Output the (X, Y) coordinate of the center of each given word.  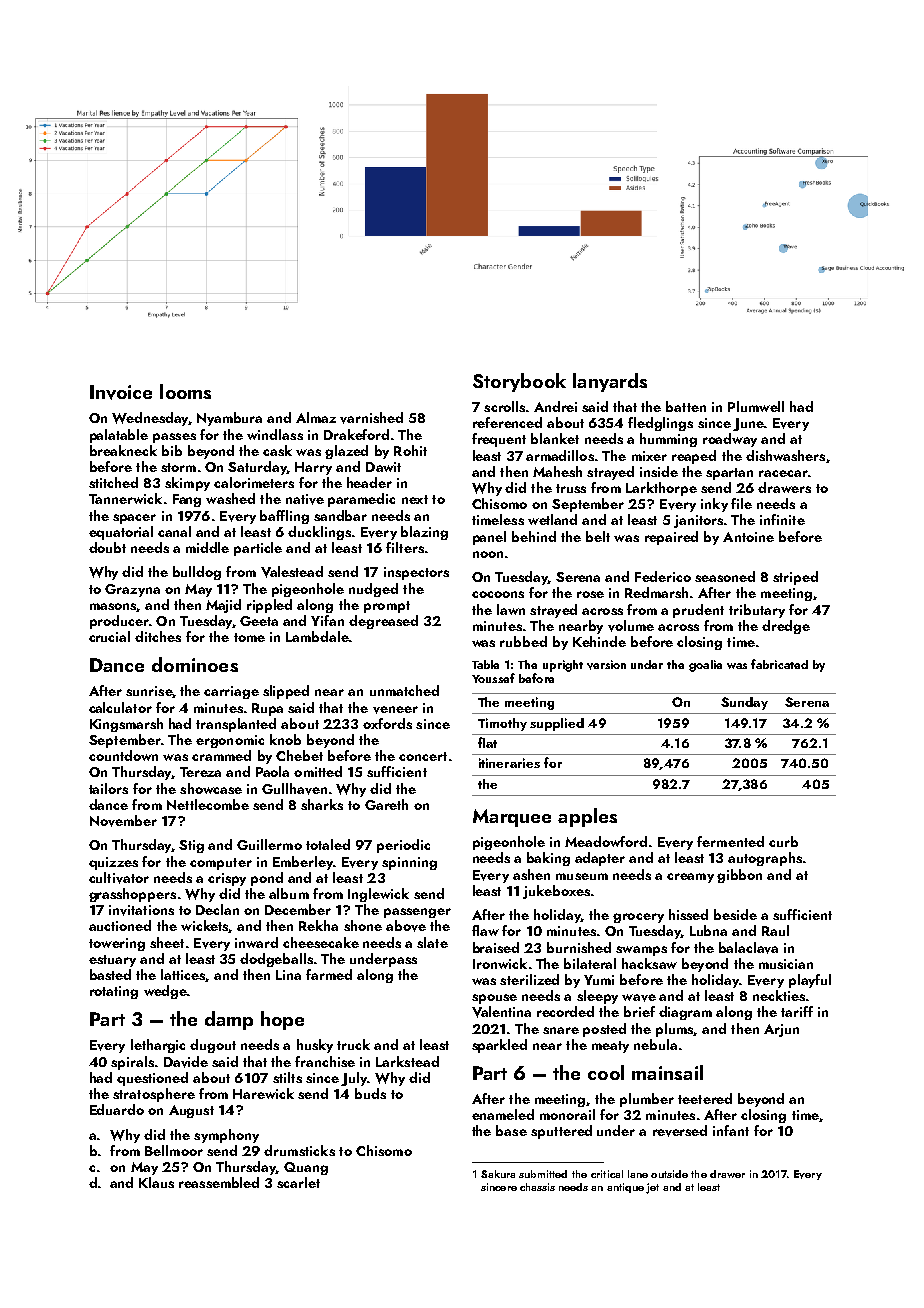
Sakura (498, 1174)
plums (675, 1030)
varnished (371, 418)
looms (185, 391)
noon (488, 554)
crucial (109, 636)
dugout (213, 1046)
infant (731, 1130)
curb (783, 841)
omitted (318, 771)
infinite (782, 519)
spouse (494, 999)
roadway (730, 440)
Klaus (156, 1182)
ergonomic (230, 741)
